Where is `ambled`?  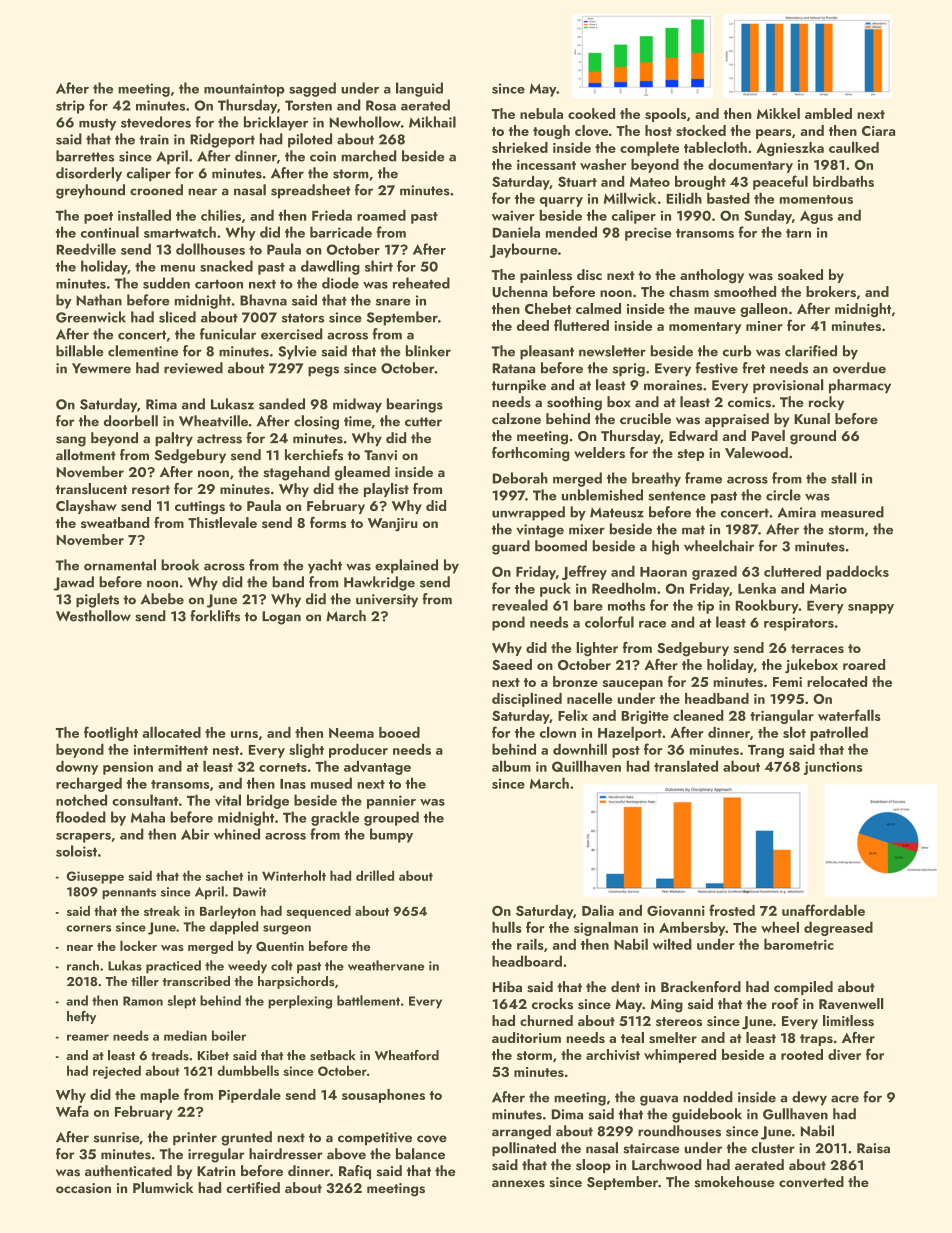
ambled is located at coordinates (828, 113).
